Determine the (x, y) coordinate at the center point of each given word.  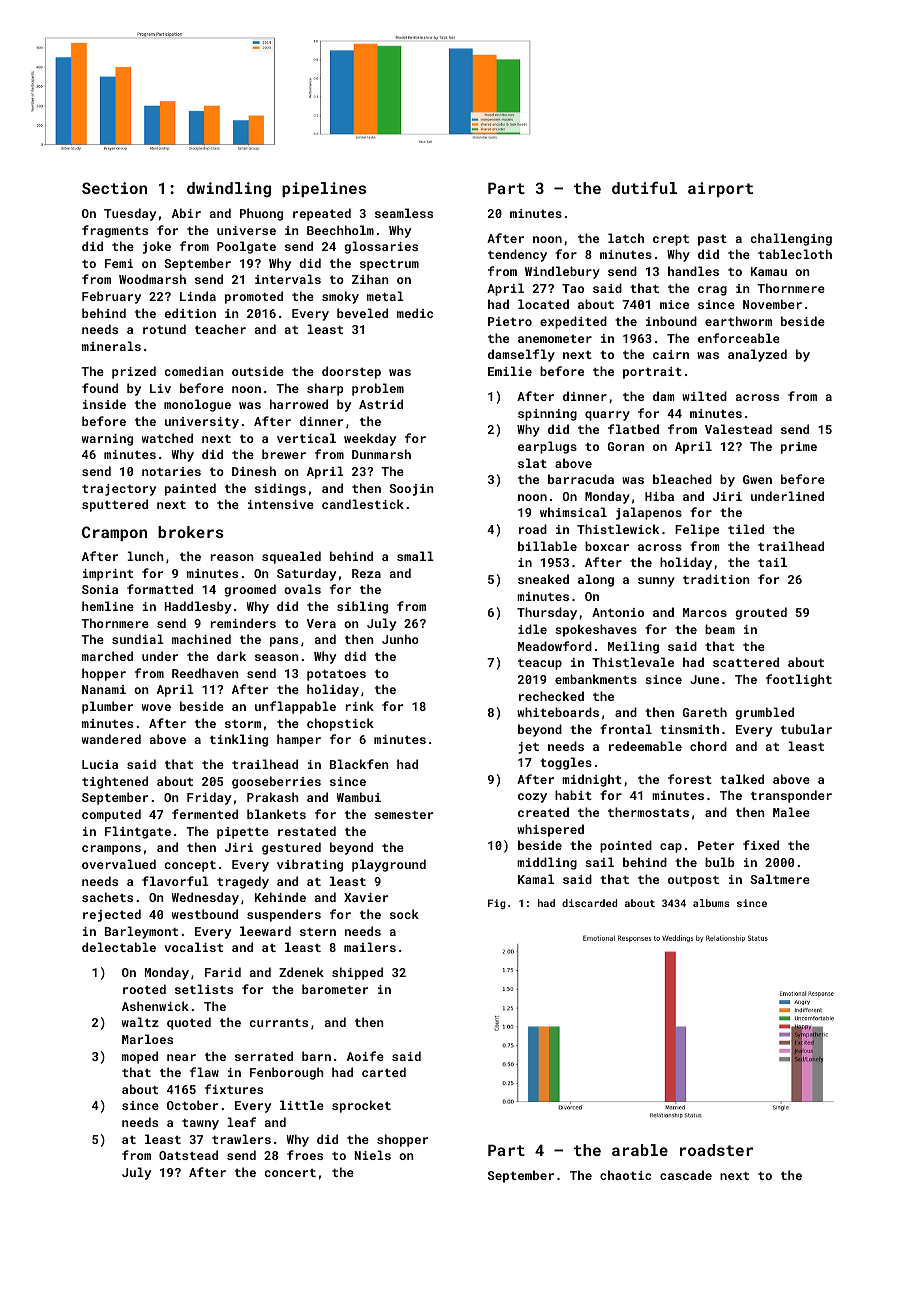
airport (720, 189)
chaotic (625, 1175)
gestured (291, 848)
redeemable (645, 746)
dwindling (229, 190)
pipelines (324, 189)
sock (404, 914)
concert (290, 1173)
